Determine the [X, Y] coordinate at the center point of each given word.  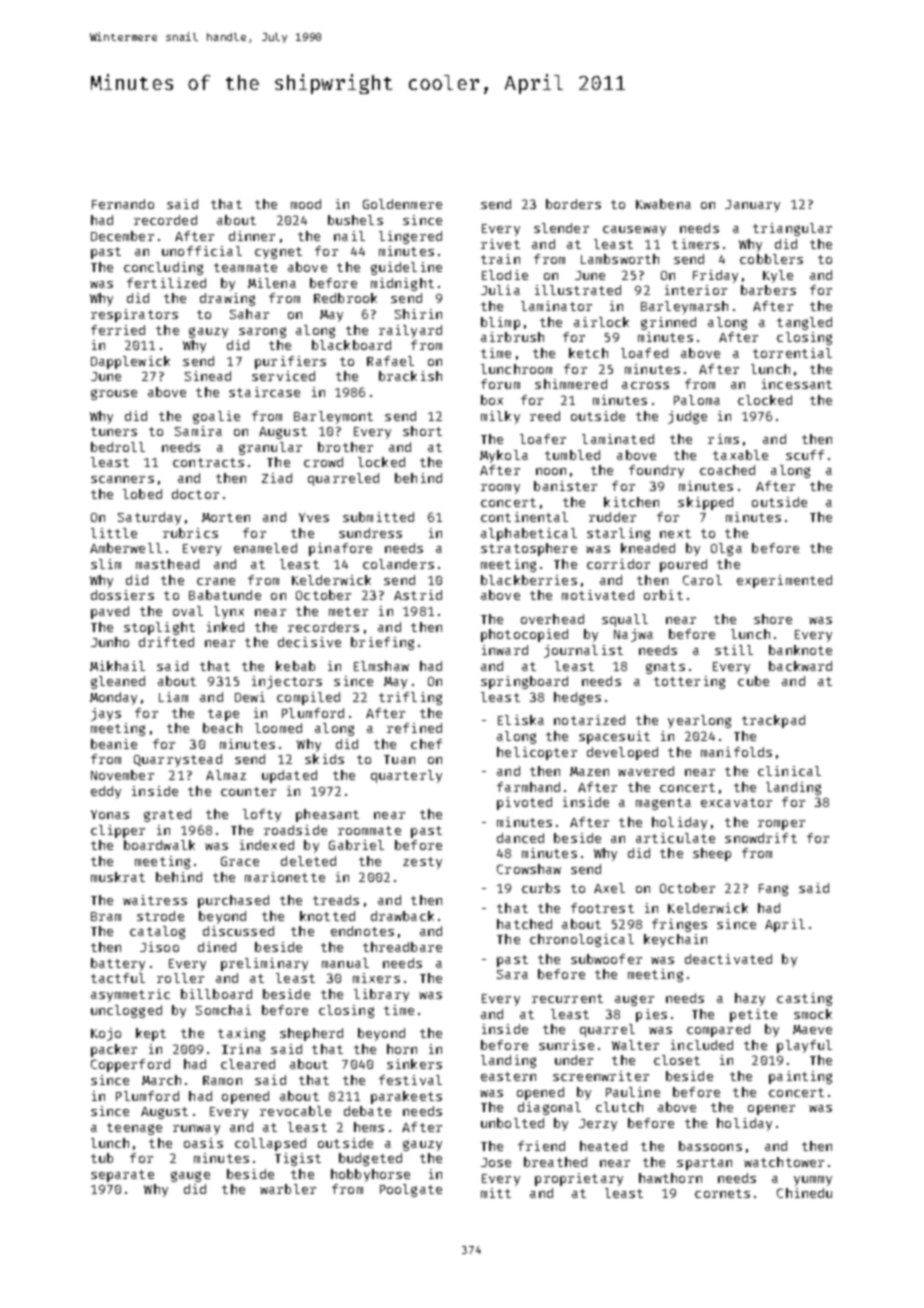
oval [188, 611]
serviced [283, 376]
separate [122, 1176]
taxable [740, 455]
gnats [665, 668]
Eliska [521, 720]
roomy [500, 489]
